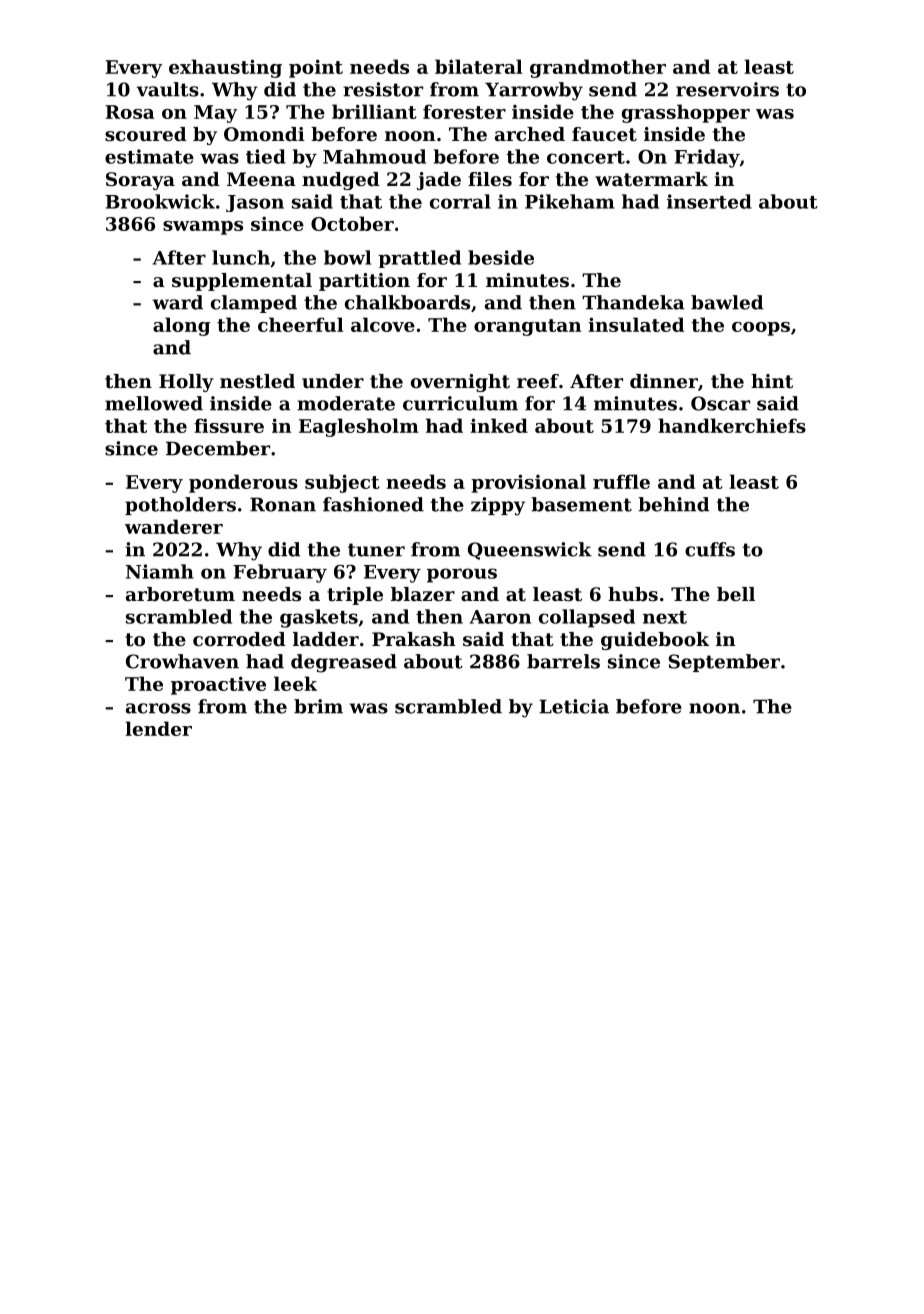 The image size is (924, 1314). What do you see at coordinates (383, 324) in the screenshot?
I see `alcove` at bounding box center [383, 324].
